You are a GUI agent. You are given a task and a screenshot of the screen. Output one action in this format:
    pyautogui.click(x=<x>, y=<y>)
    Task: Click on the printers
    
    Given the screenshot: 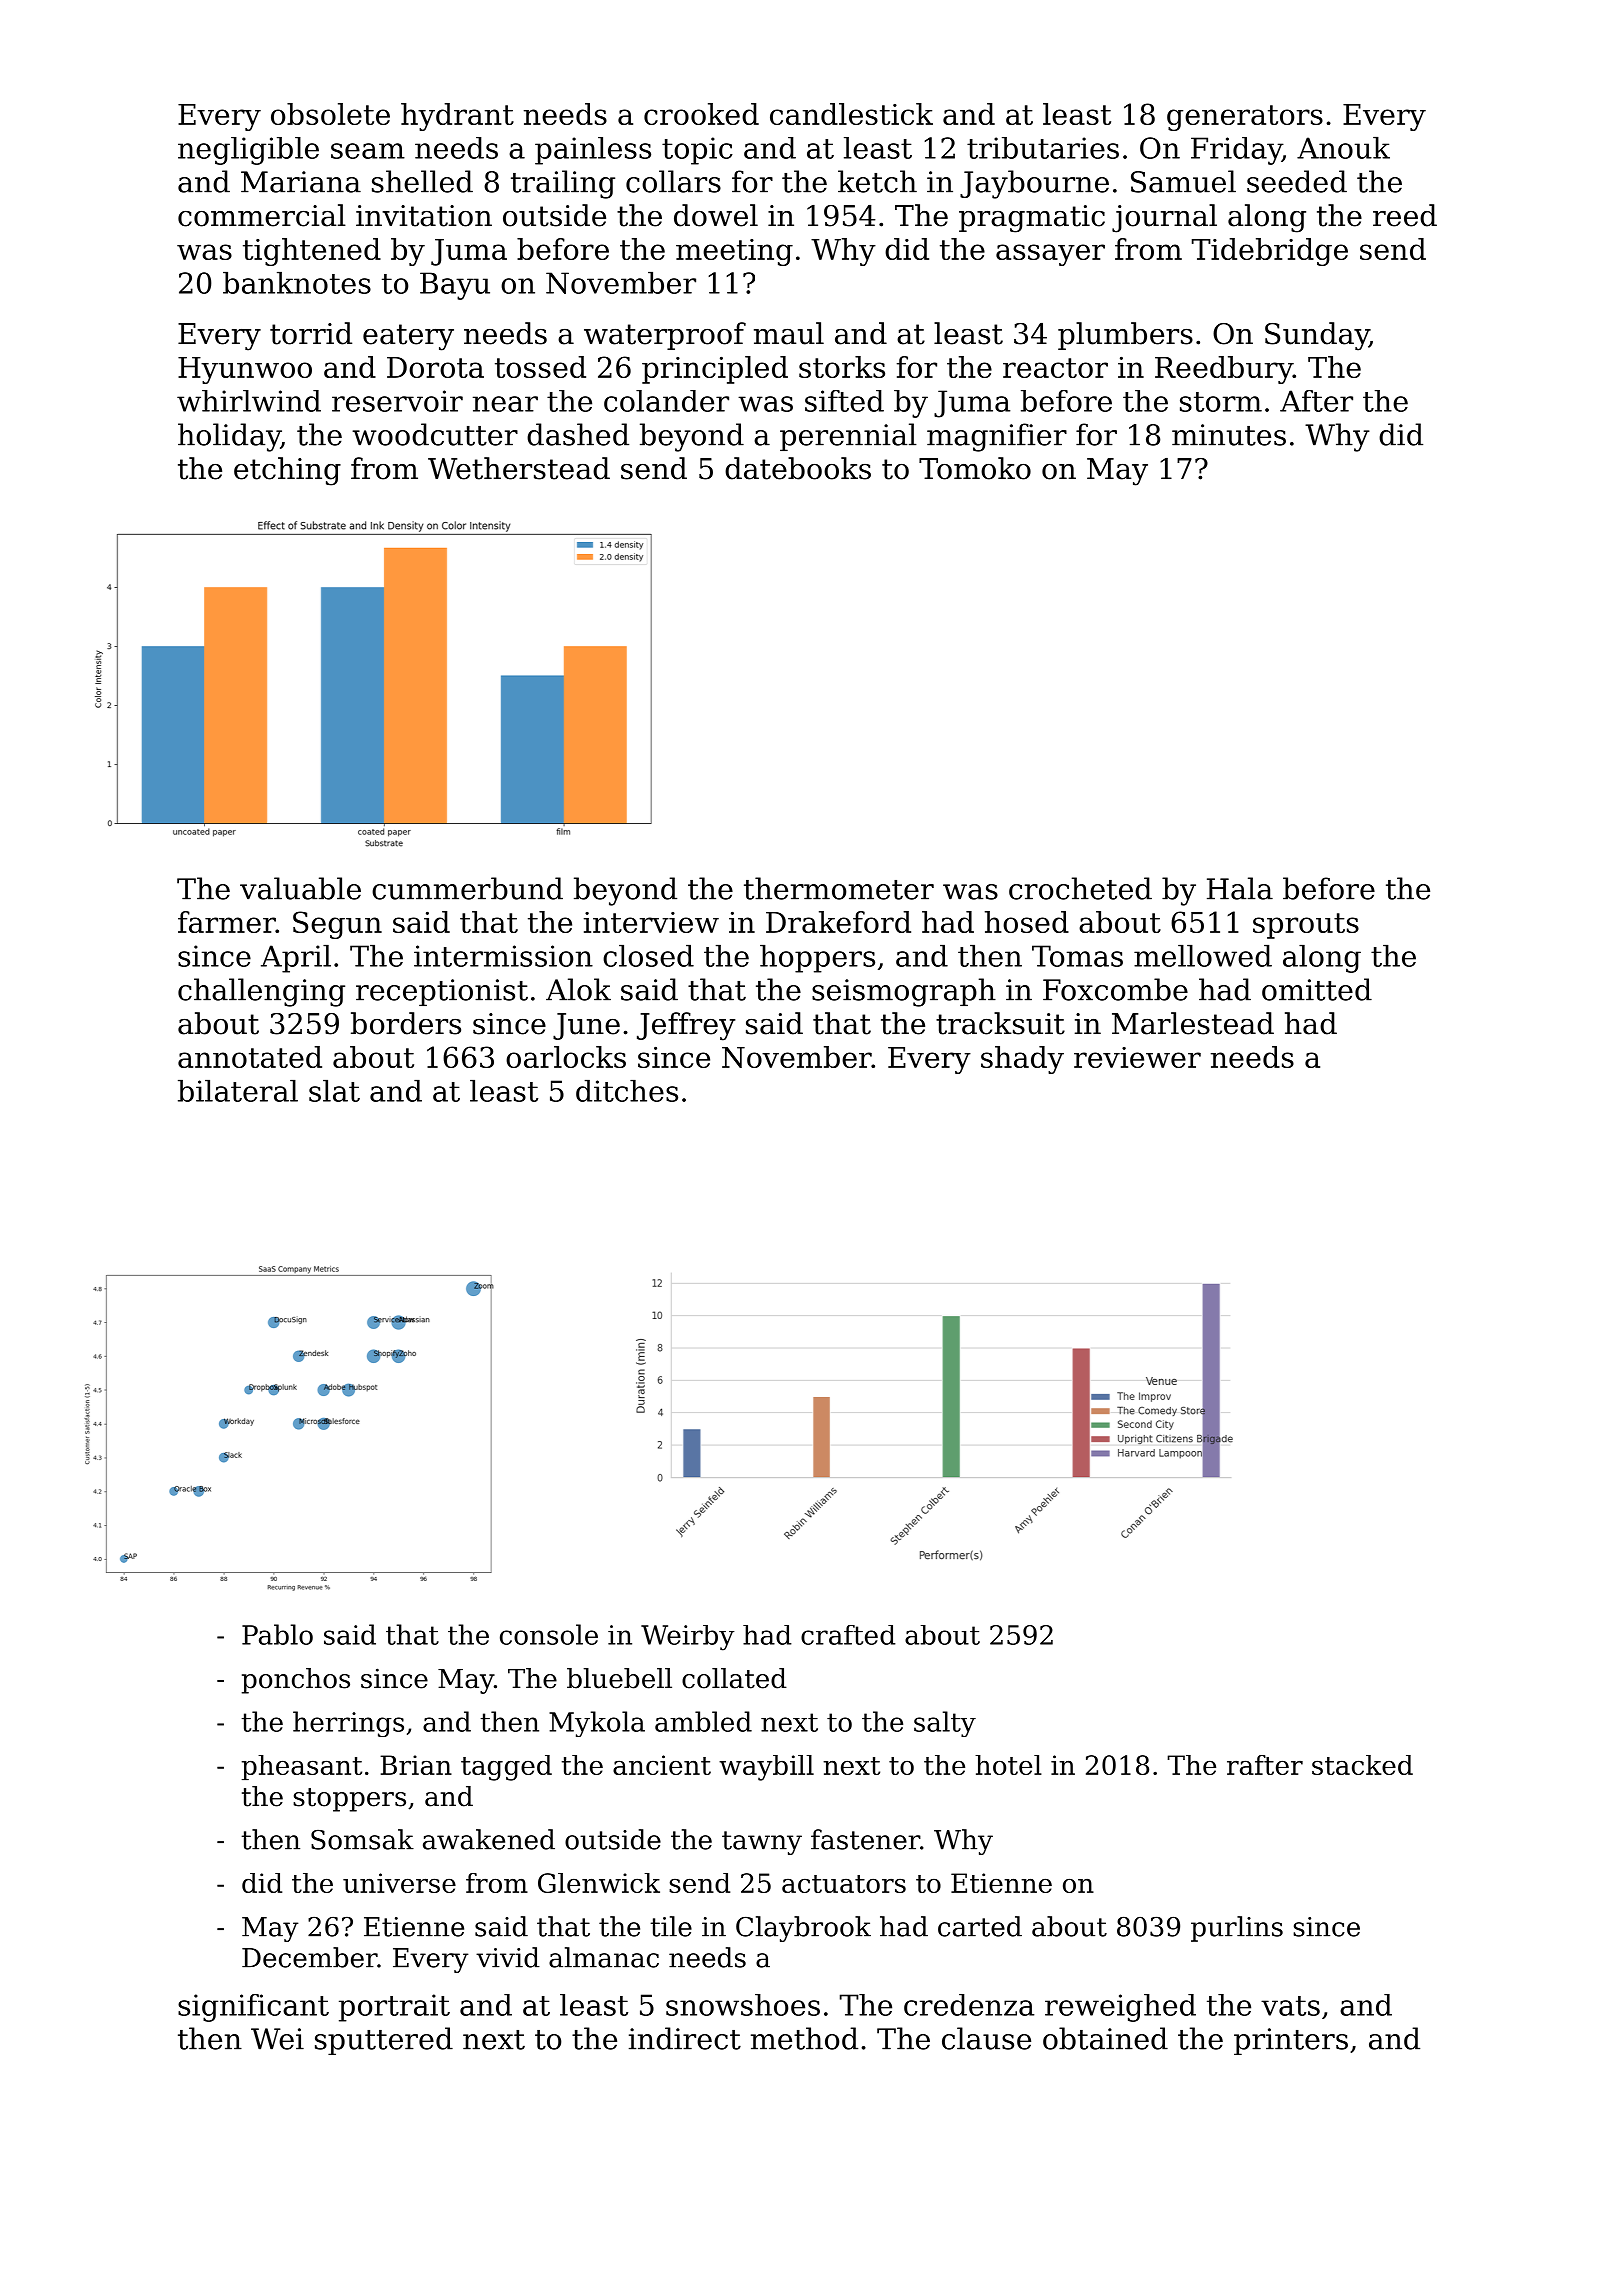 What is the action you would take?
    pyautogui.click(x=1291, y=2041)
